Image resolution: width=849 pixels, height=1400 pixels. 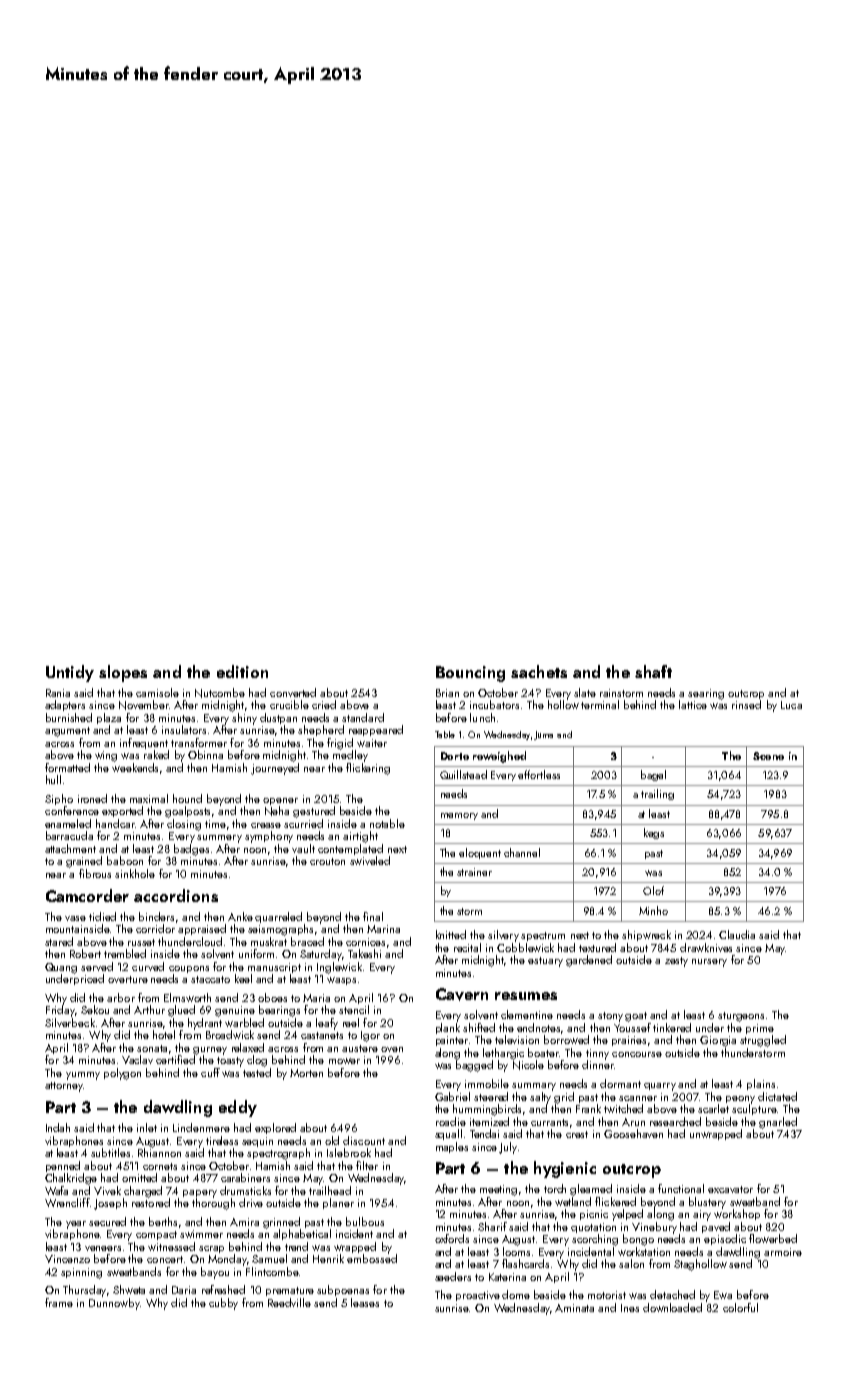 I want to click on attorney, so click(x=64, y=1087).
